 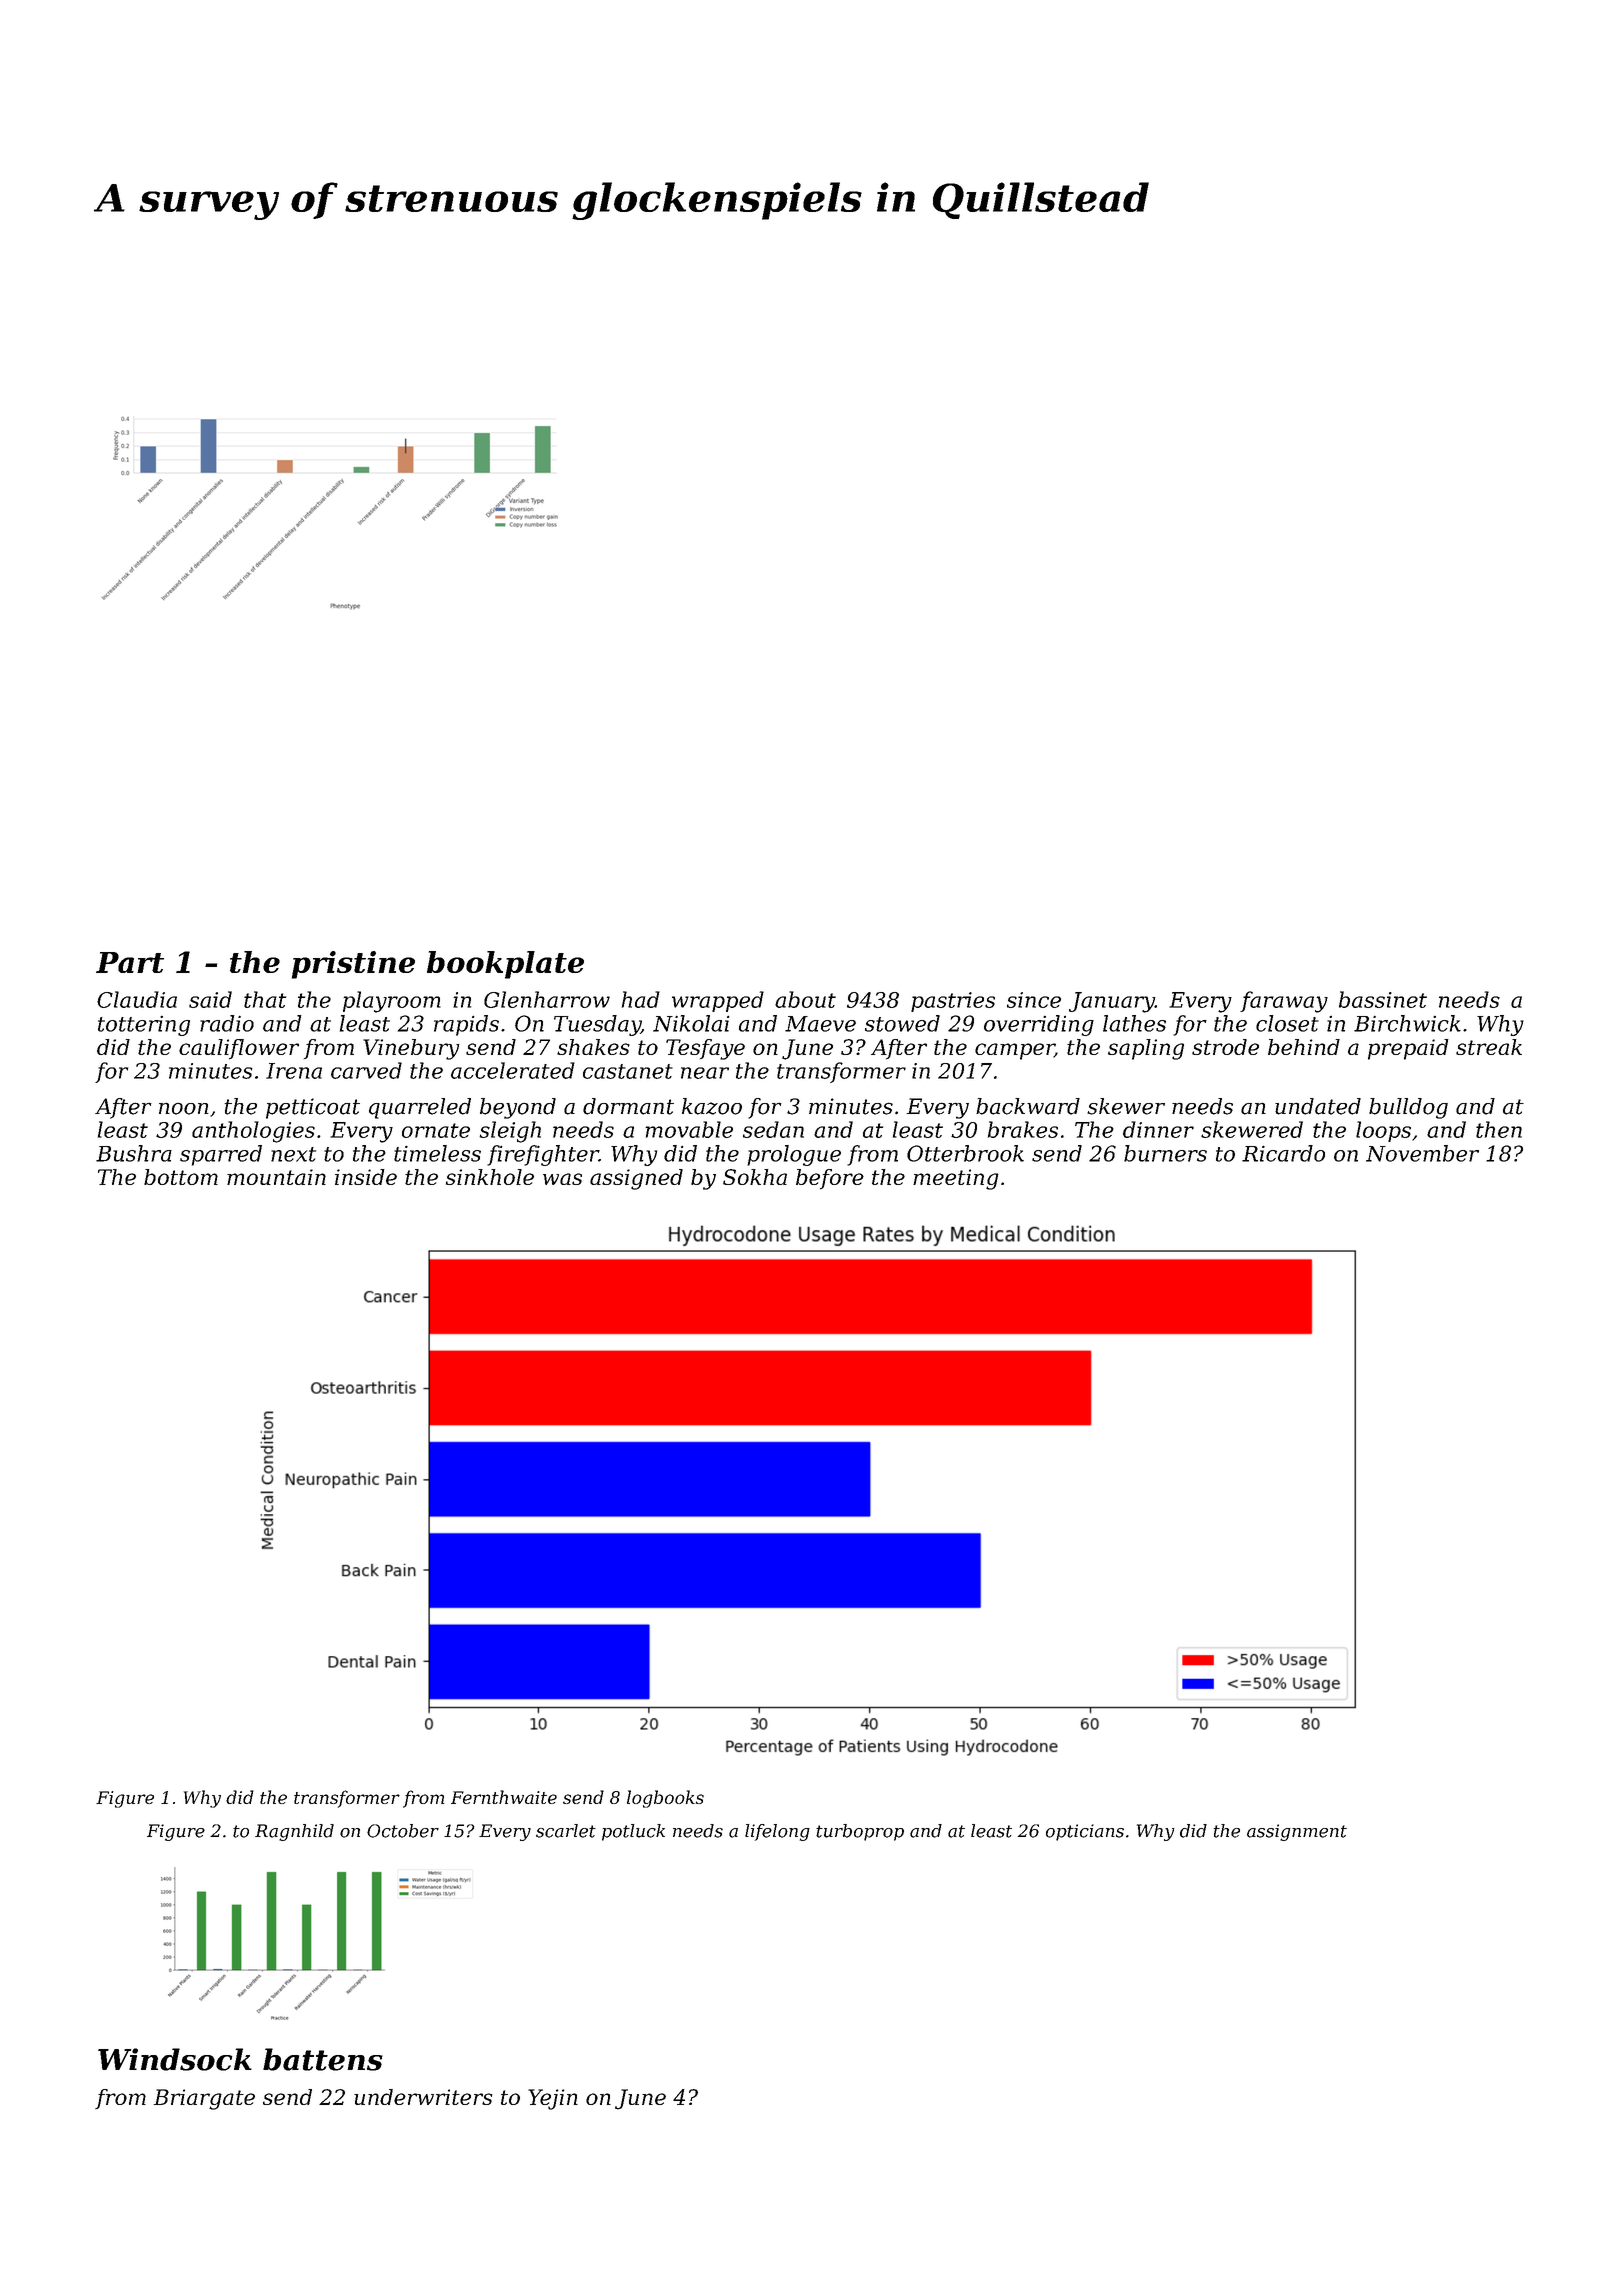 What do you see at coordinates (1085, 1832) in the screenshot?
I see `opticians` at bounding box center [1085, 1832].
